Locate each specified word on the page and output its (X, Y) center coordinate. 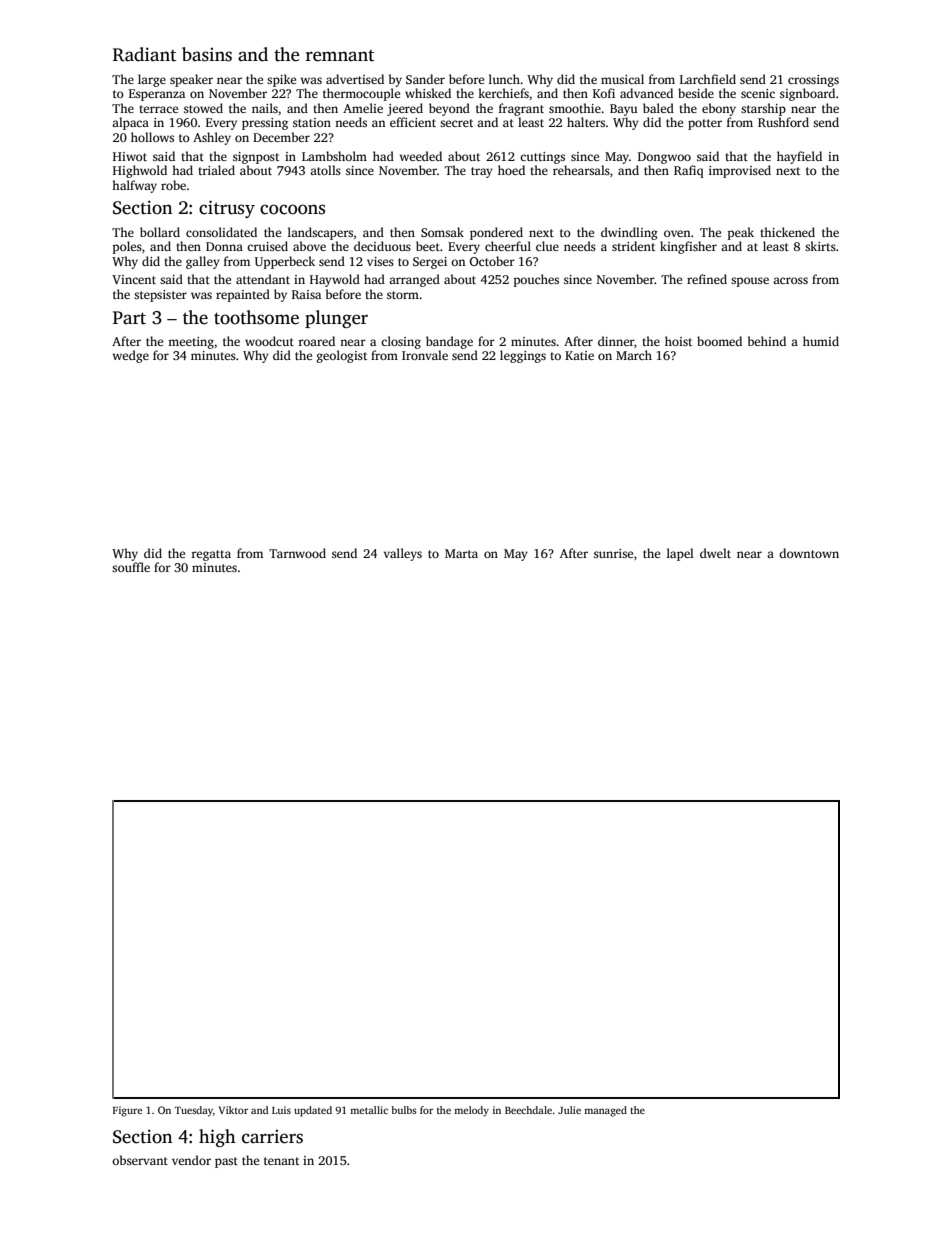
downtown (809, 553)
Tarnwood (297, 553)
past (226, 1162)
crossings (813, 81)
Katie (579, 355)
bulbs (404, 1110)
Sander (425, 79)
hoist (678, 341)
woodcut (269, 341)
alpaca (130, 123)
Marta (461, 553)
